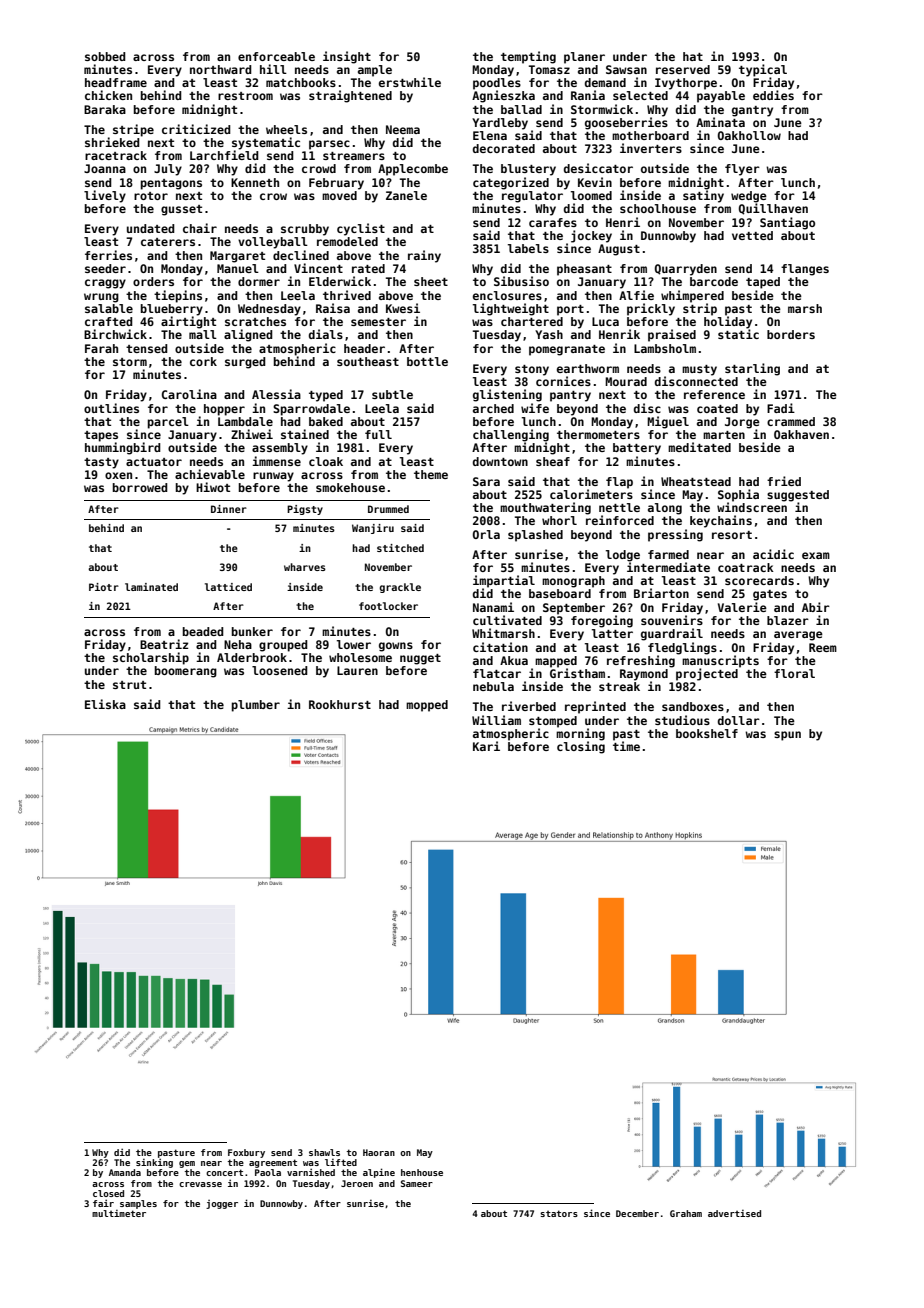 The height and width of the screenshot is (1308, 924). I want to click on Lambdale, so click(245, 421).
